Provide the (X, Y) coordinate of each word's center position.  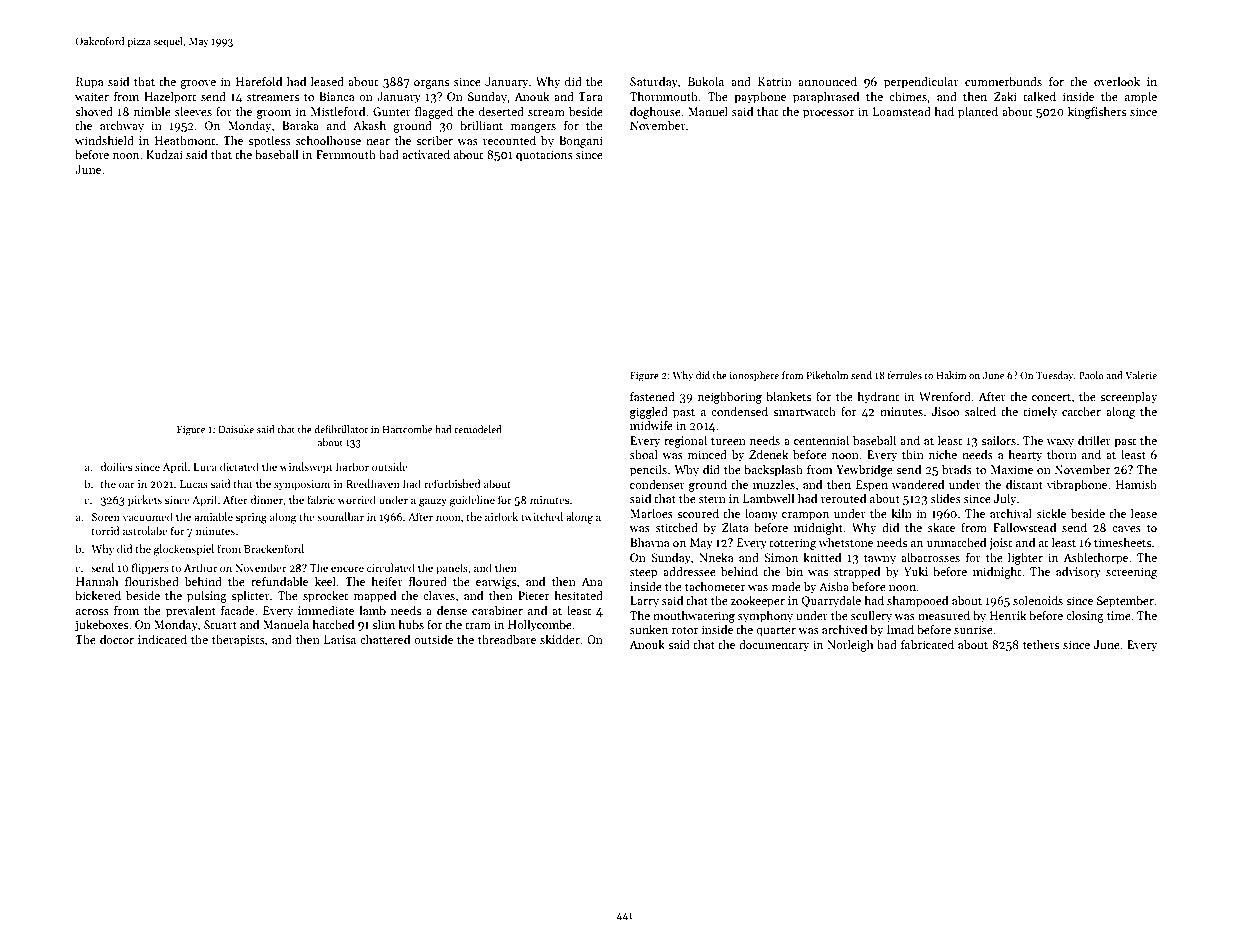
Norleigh (850, 645)
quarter (776, 632)
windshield (104, 140)
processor (828, 114)
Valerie (1141, 375)
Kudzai (164, 154)
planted (978, 113)
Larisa (340, 639)
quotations (544, 156)
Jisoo (945, 411)
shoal (644, 454)
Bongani (581, 142)
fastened (652, 396)
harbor (352, 466)
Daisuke (236, 429)
